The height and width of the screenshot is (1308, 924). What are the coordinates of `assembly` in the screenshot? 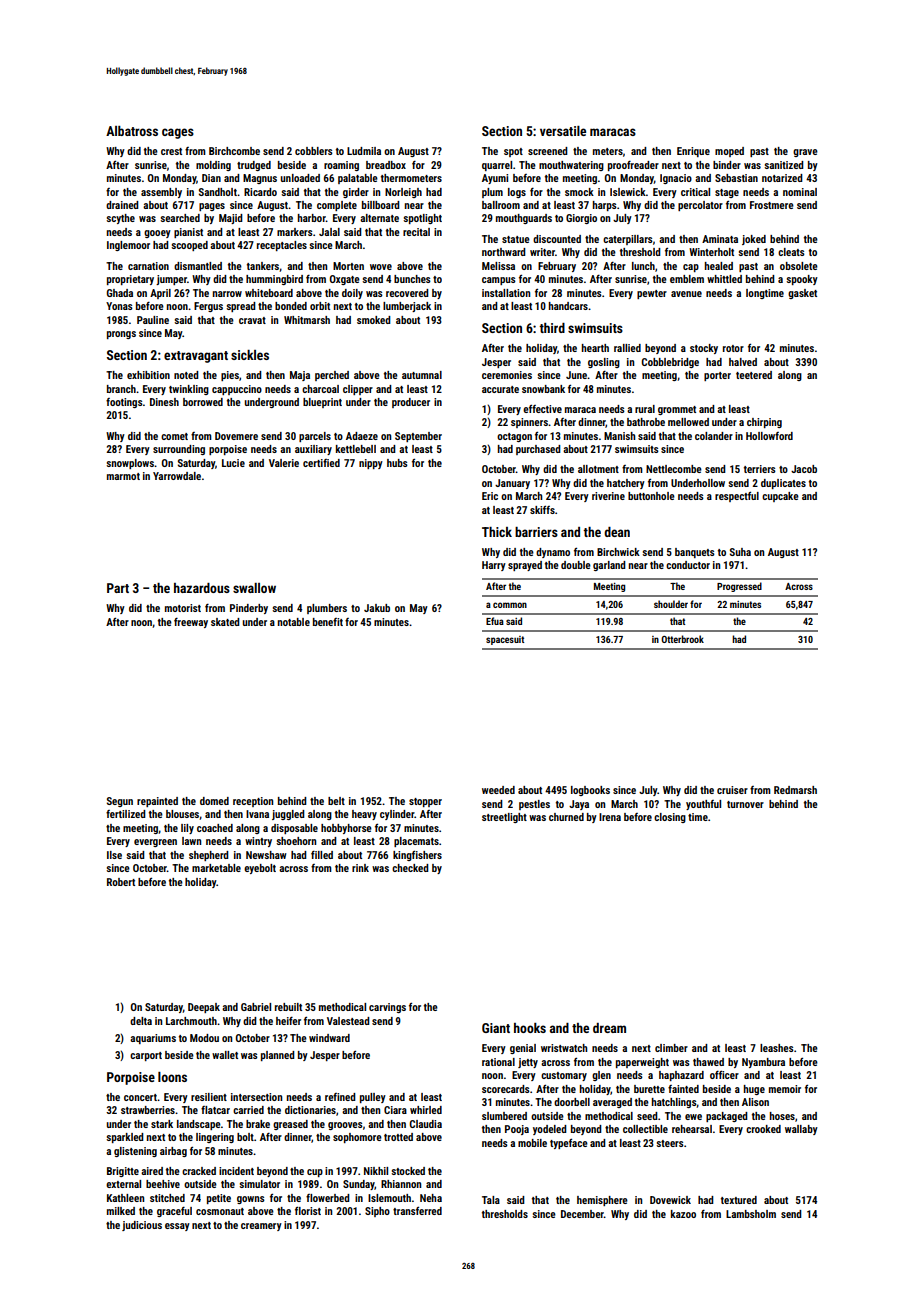 It's located at (161, 193).
